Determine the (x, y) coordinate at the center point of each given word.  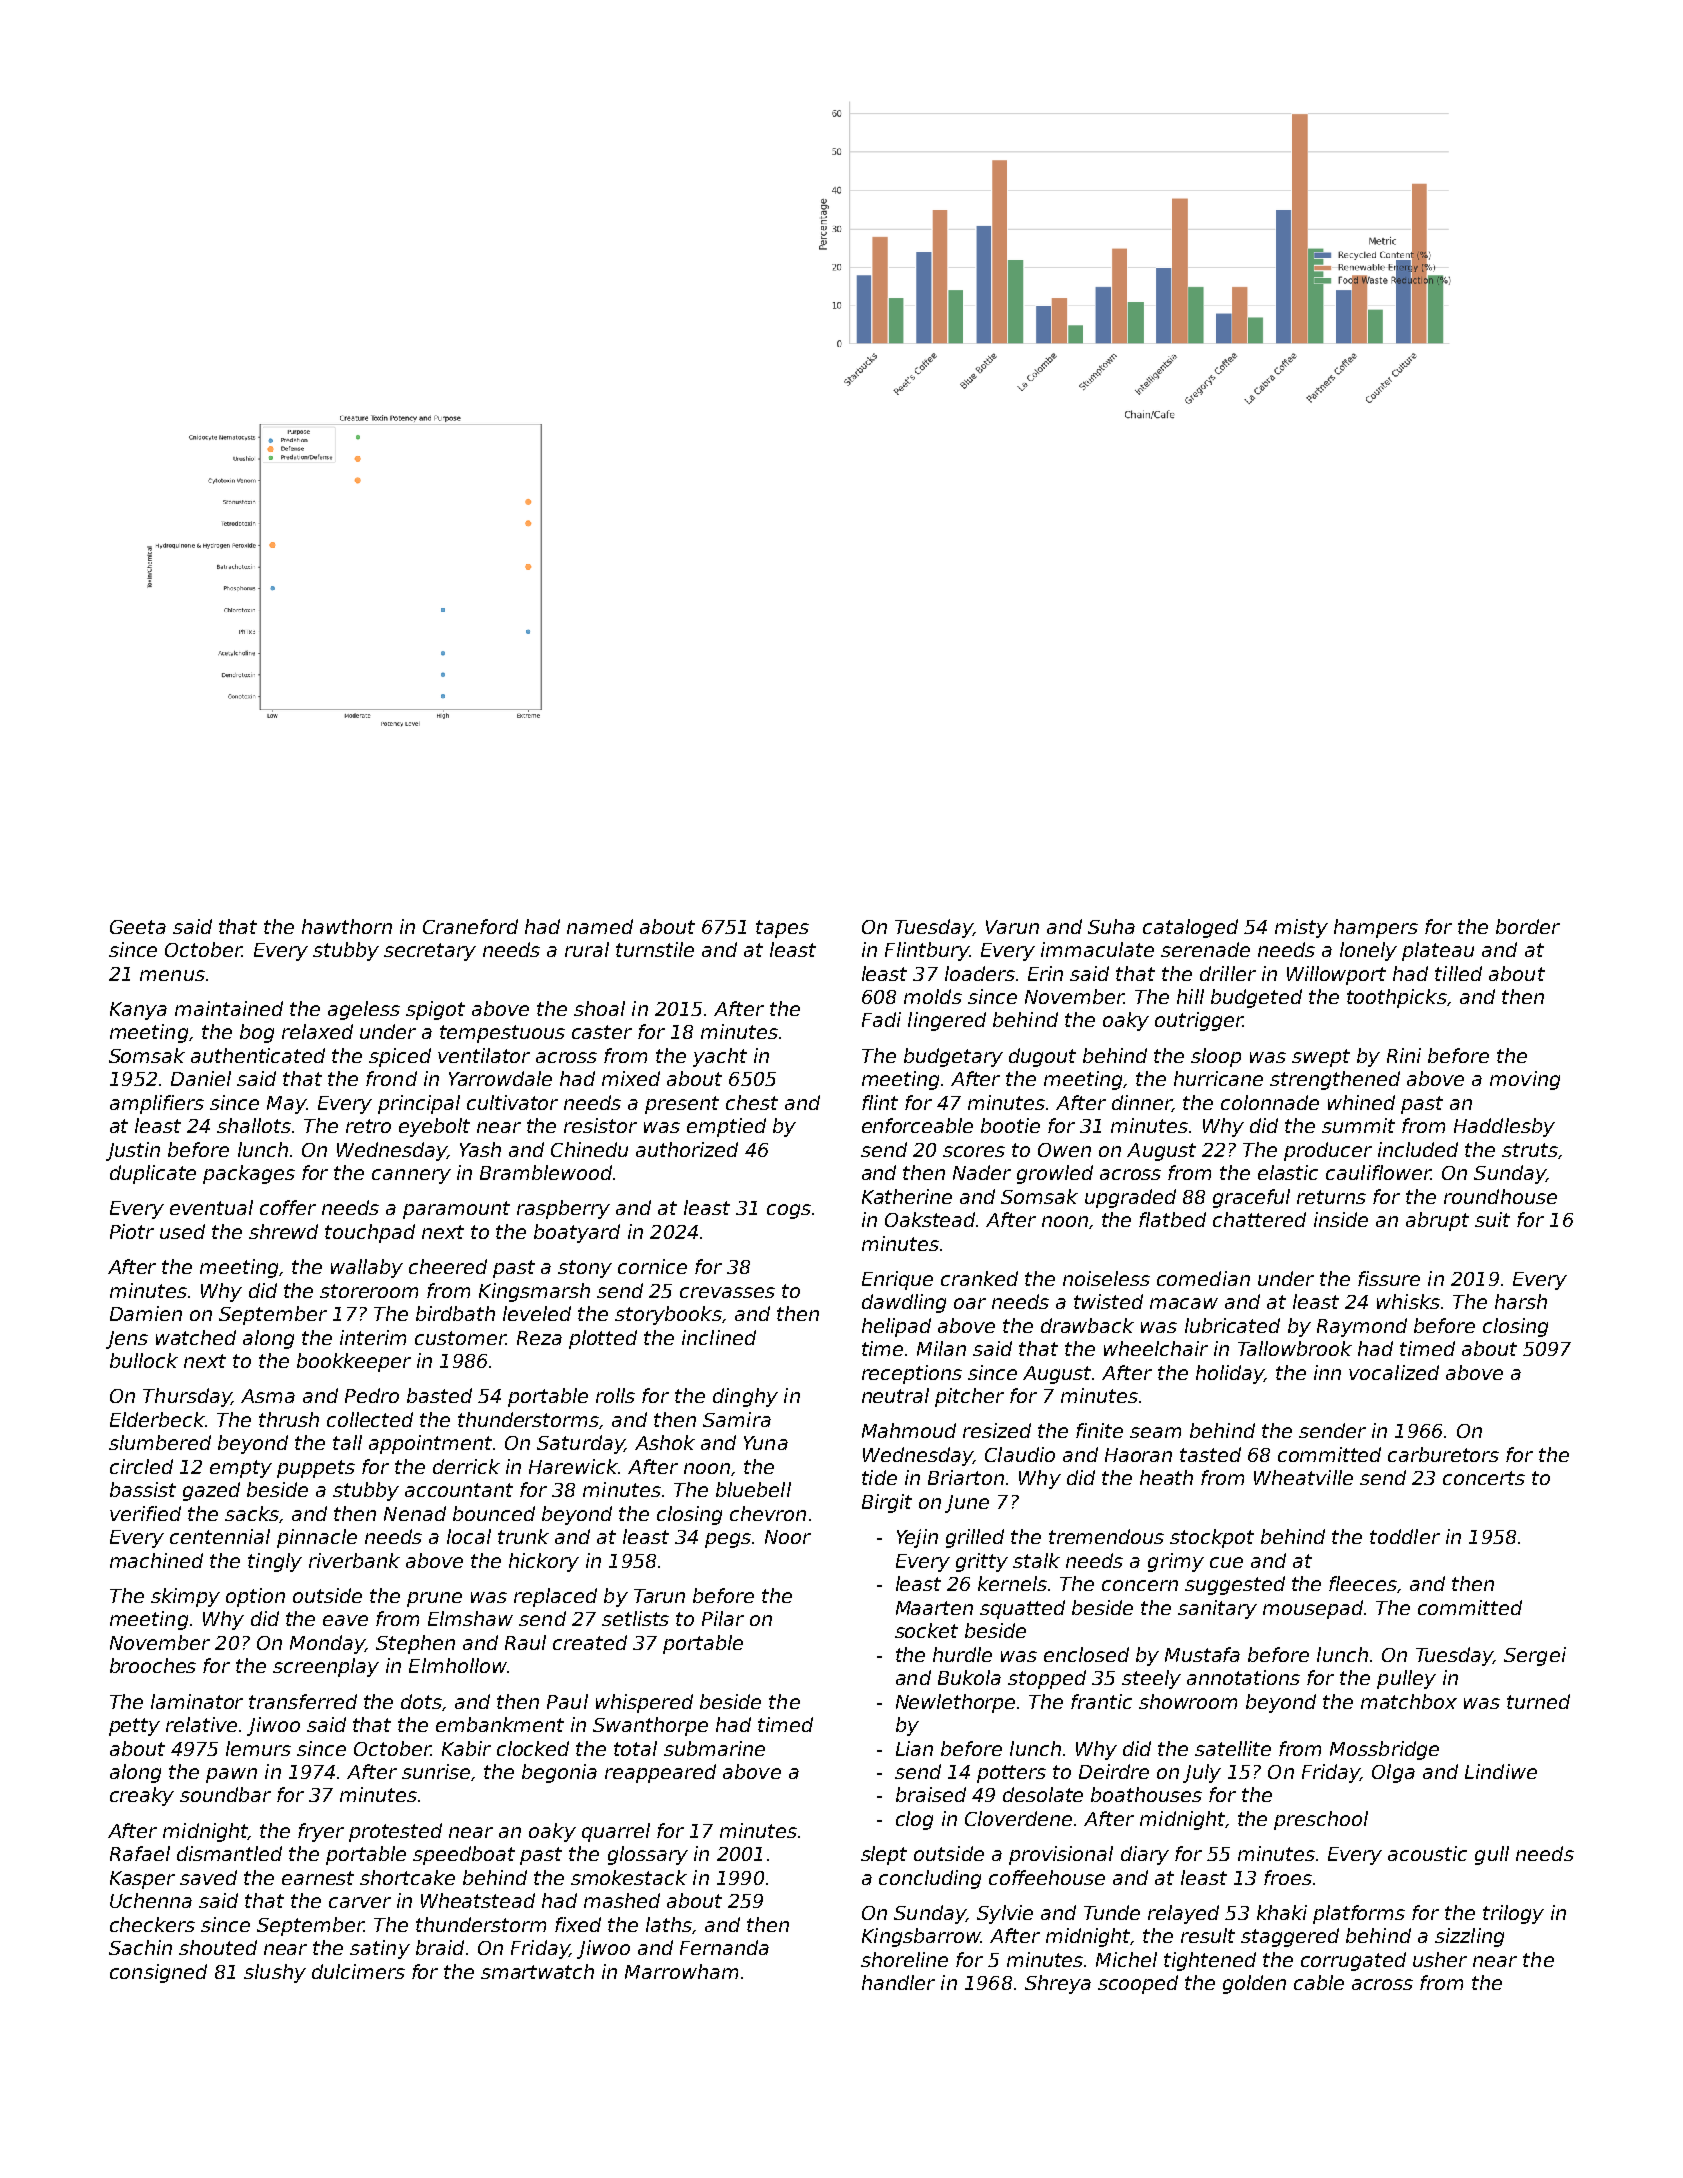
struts (1530, 1150)
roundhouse (1500, 1196)
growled (1055, 1174)
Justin (133, 1151)
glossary (648, 1855)
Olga (1393, 1773)
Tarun (659, 1596)
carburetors (1443, 1454)
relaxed (317, 1031)
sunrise (436, 1771)
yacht (720, 1057)
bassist (143, 1489)
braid (440, 1947)
